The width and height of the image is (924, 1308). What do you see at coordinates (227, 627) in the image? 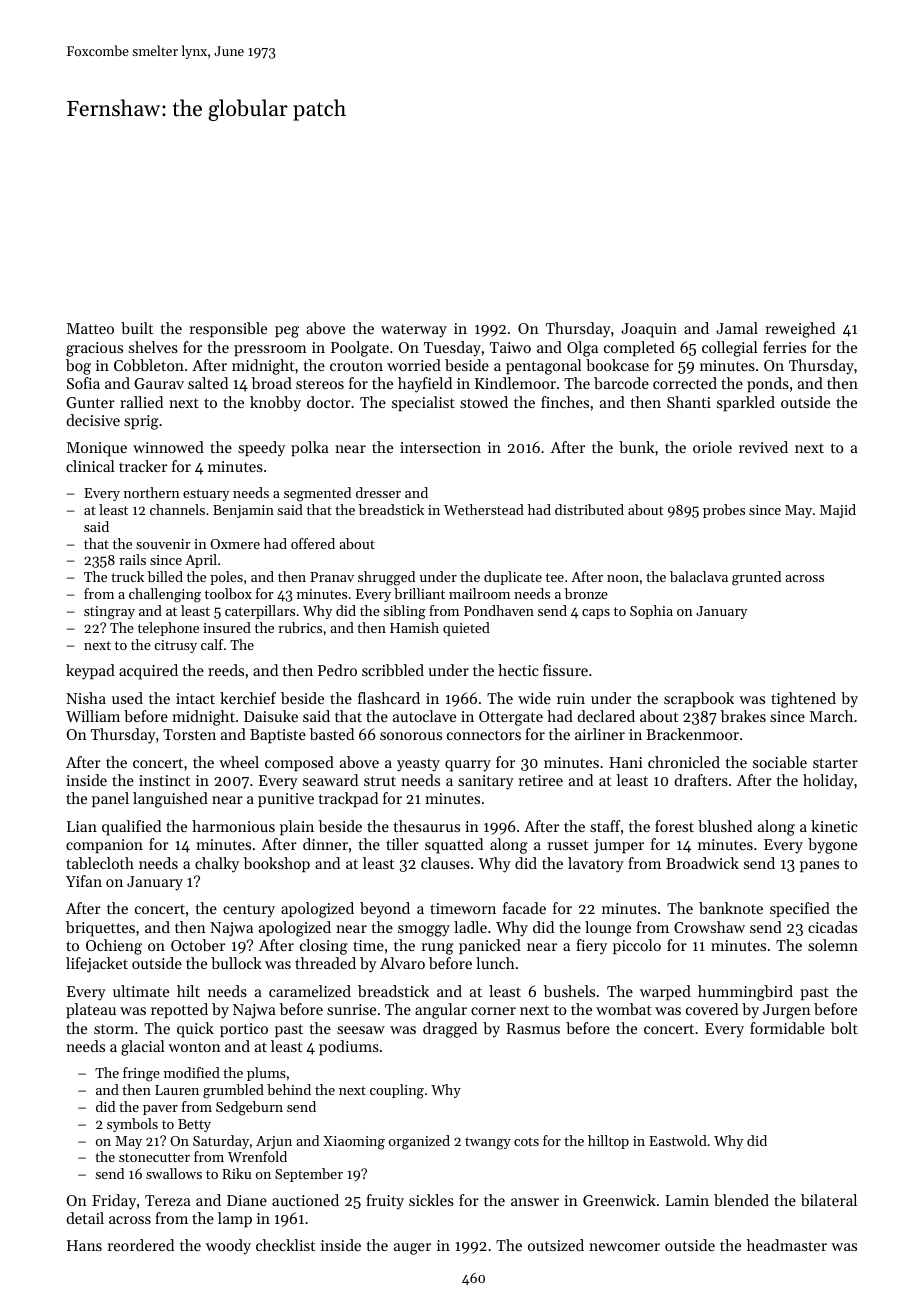
I see `insured` at bounding box center [227, 627].
